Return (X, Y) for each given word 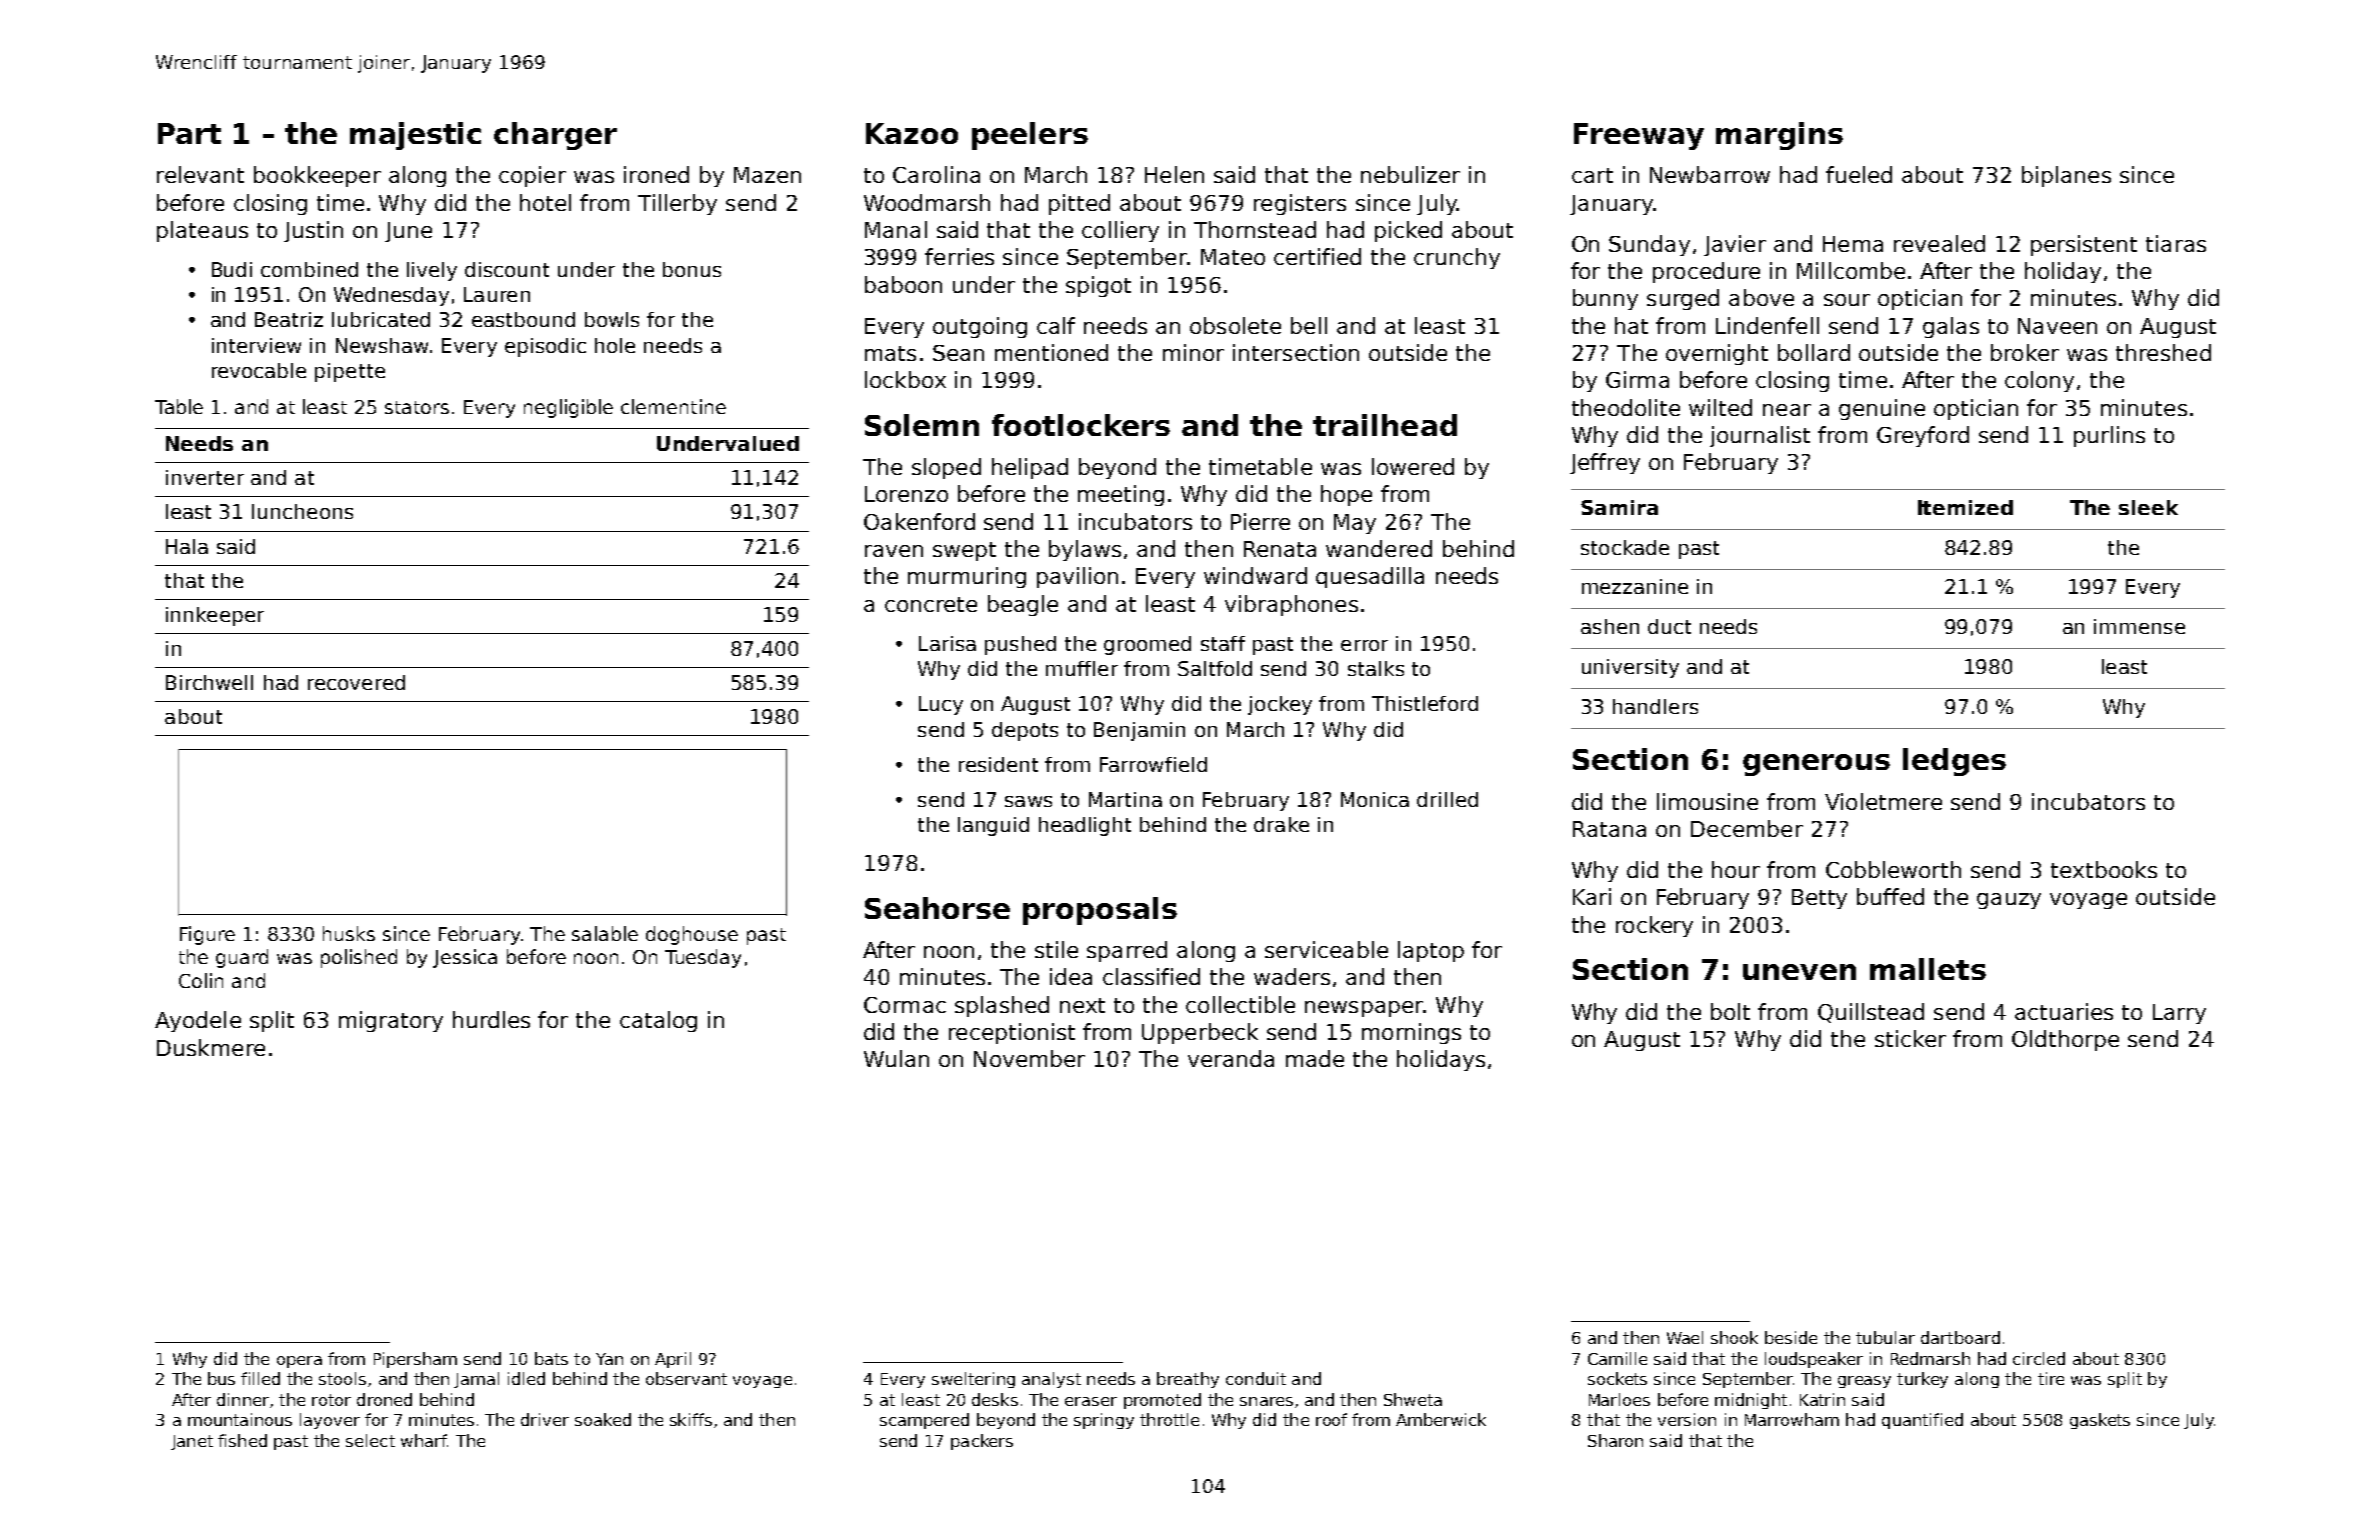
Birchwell (209, 682)
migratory (391, 1021)
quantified (1922, 1421)
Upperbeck (1200, 1033)
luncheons (302, 511)
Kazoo (912, 133)
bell (1309, 325)
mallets (1928, 969)
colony (2039, 381)
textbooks (2104, 869)
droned (384, 1399)
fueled (1859, 174)
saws (1028, 801)
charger (555, 136)
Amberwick (1441, 1419)
